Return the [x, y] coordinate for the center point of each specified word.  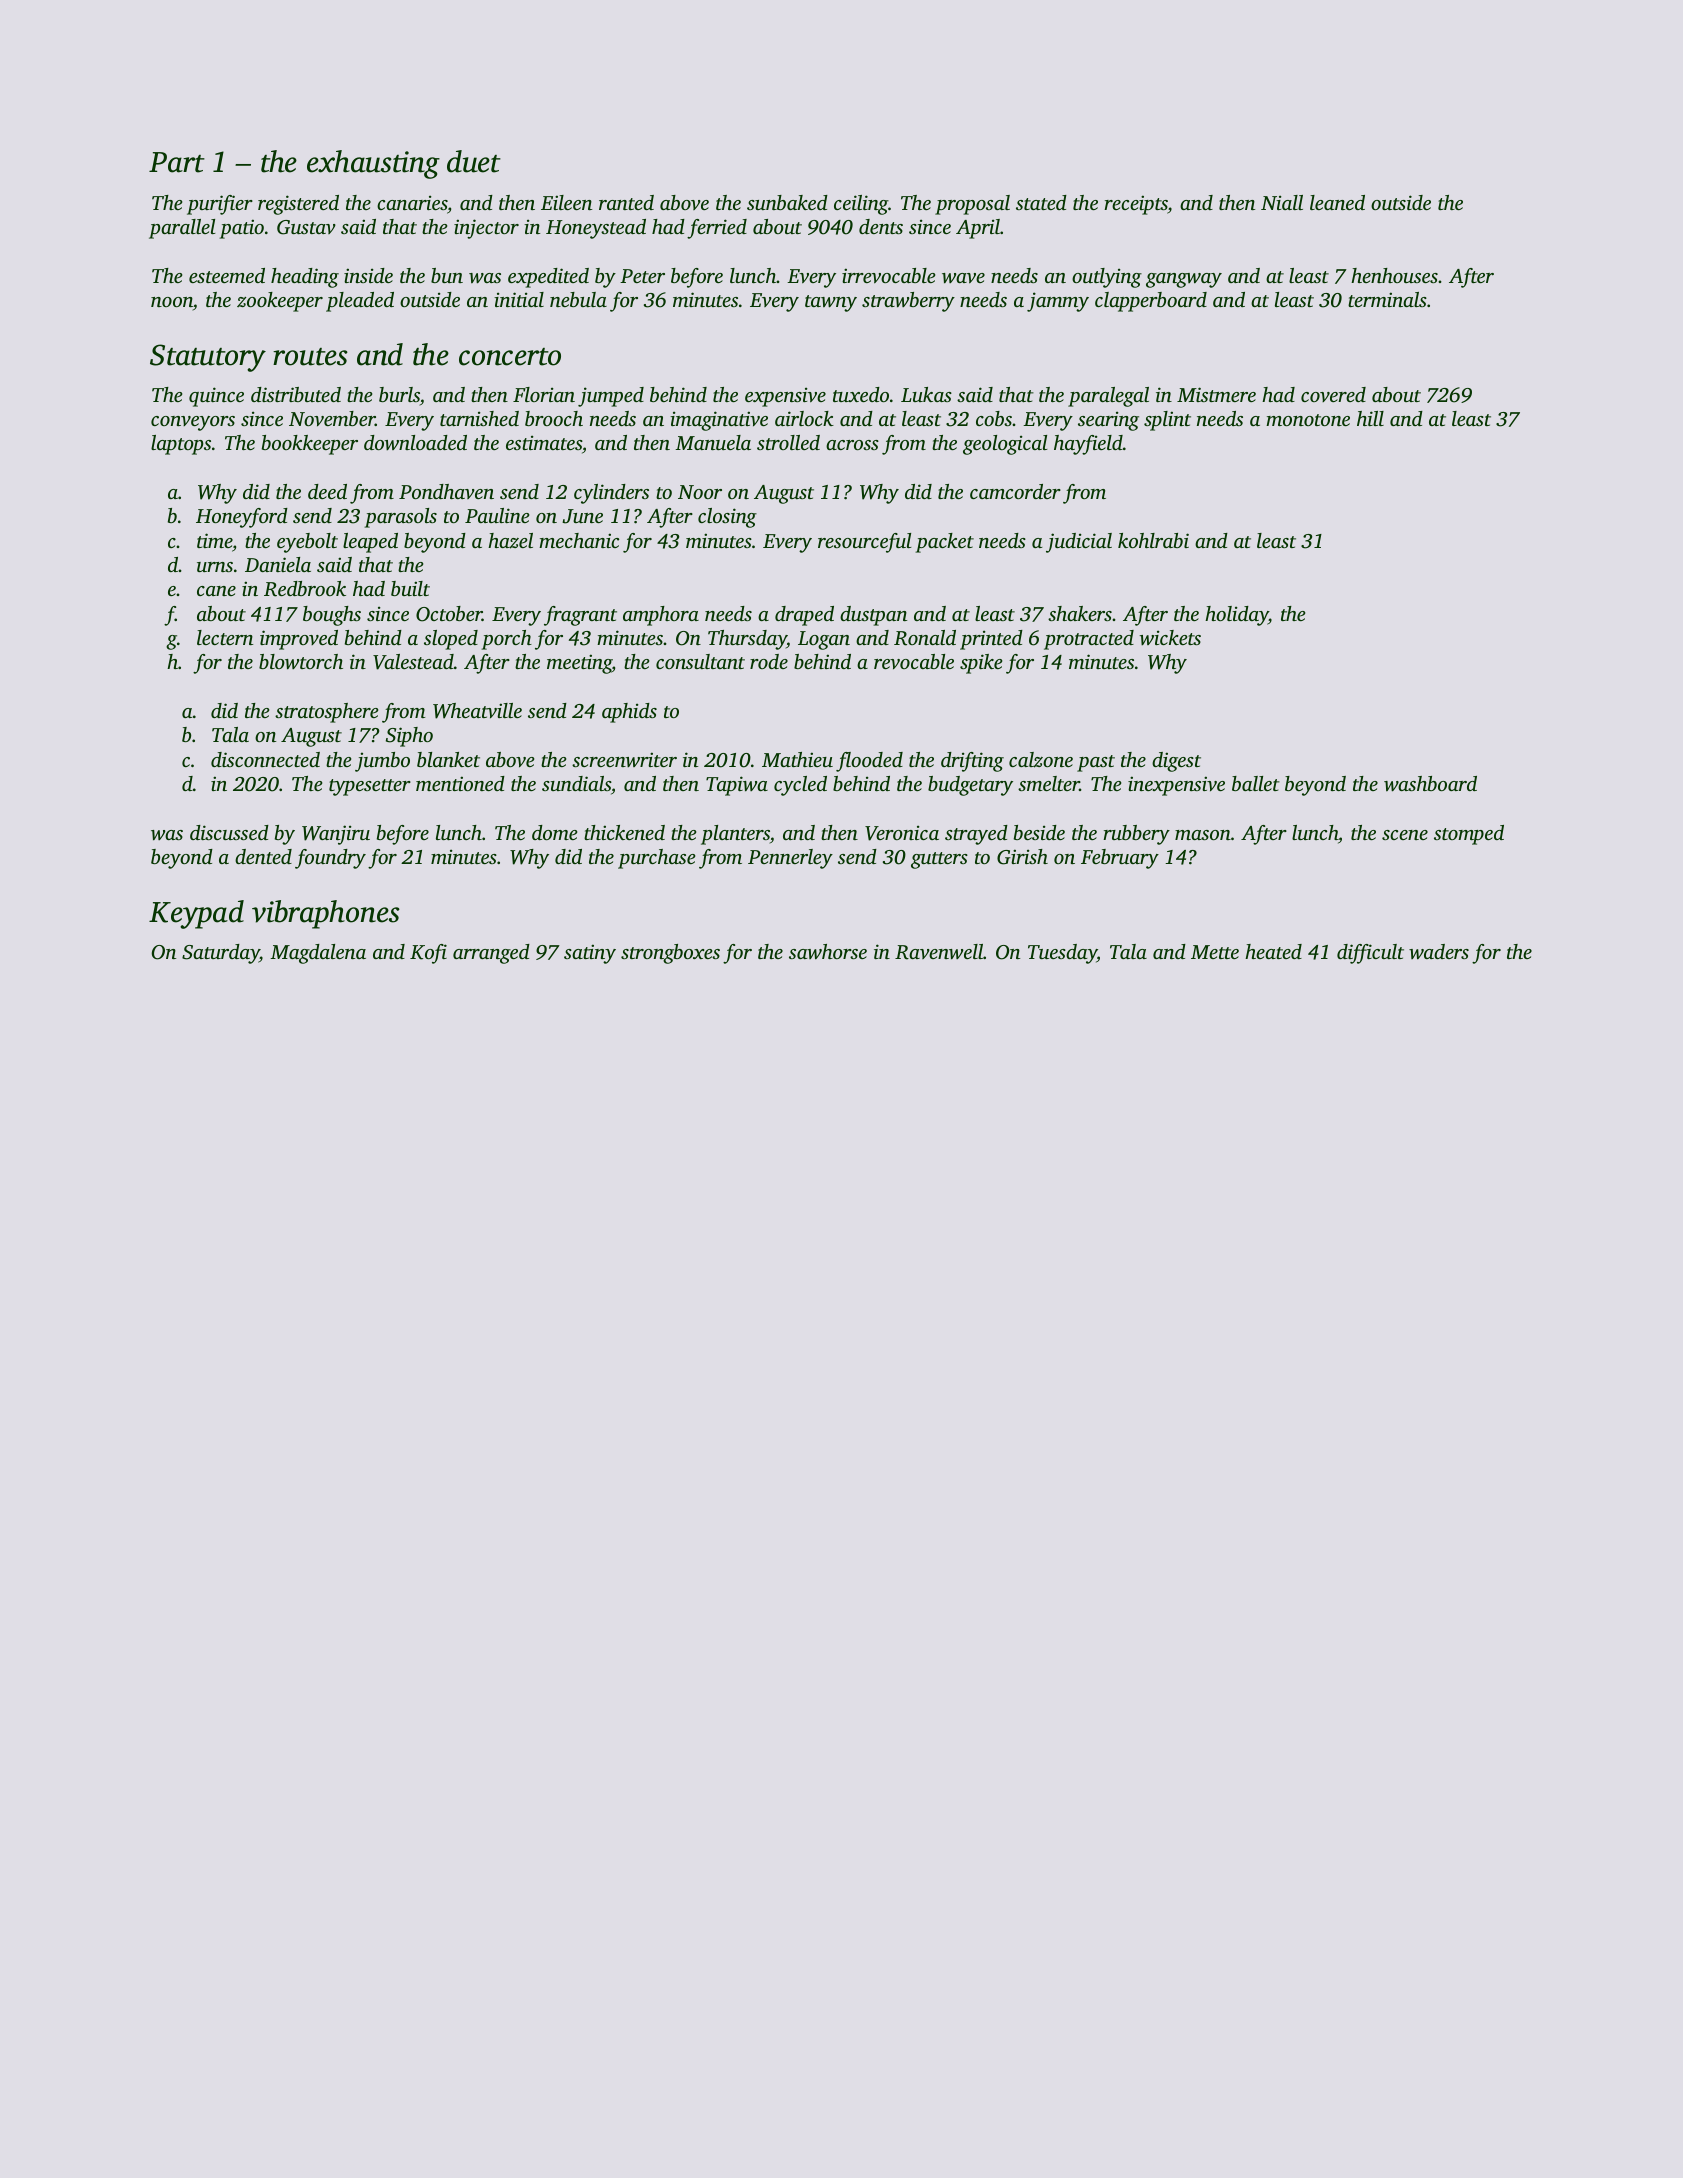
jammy [1058, 302]
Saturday [221, 954]
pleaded [360, 302]
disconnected [265, 759]
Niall [1282, 202]
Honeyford [242, 518]
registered [298, 205]
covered [1333, 394]
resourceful [864, 543]
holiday [1236, 616]
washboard [1430, 784]
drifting [972, 762]
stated [1041, 202]
